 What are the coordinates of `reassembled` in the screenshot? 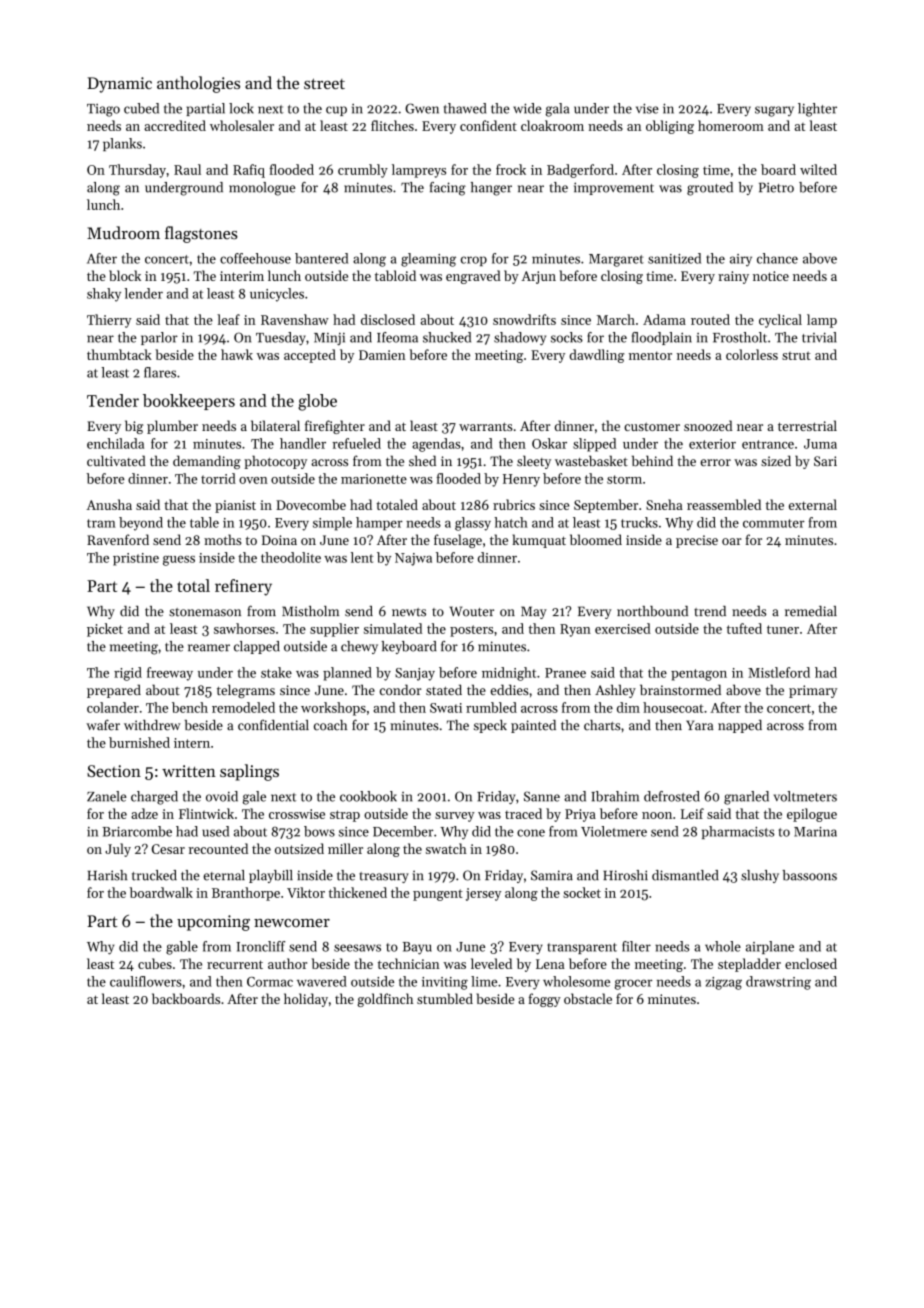 It's located at (724, 504).
